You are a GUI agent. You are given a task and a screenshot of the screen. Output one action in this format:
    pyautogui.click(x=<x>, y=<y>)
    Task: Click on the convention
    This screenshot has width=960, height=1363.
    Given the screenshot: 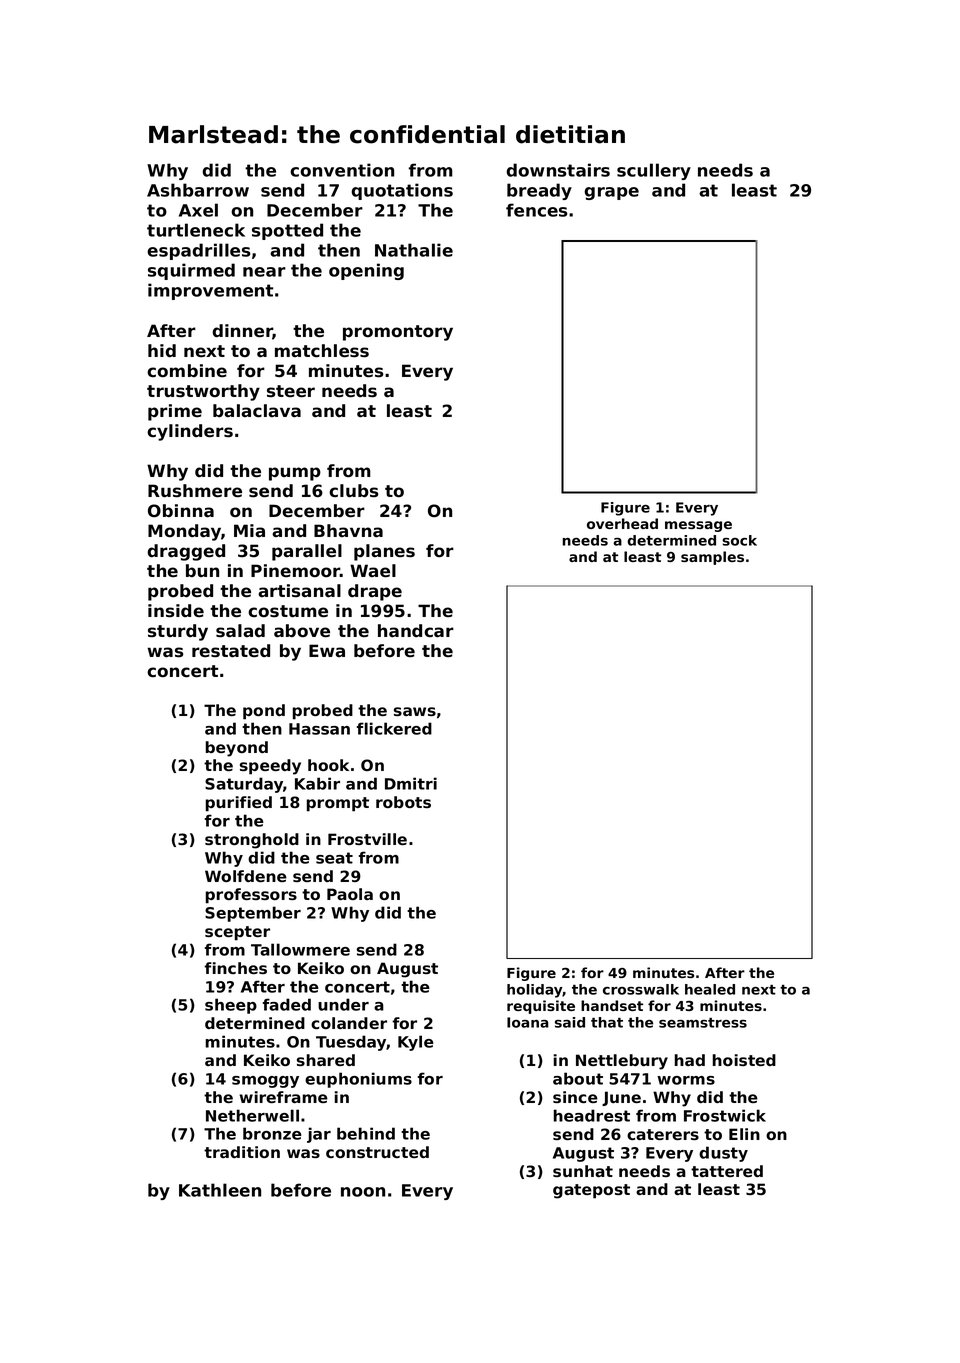 What is the action you would take?
    pyautogui.click(x=342, y=170)
